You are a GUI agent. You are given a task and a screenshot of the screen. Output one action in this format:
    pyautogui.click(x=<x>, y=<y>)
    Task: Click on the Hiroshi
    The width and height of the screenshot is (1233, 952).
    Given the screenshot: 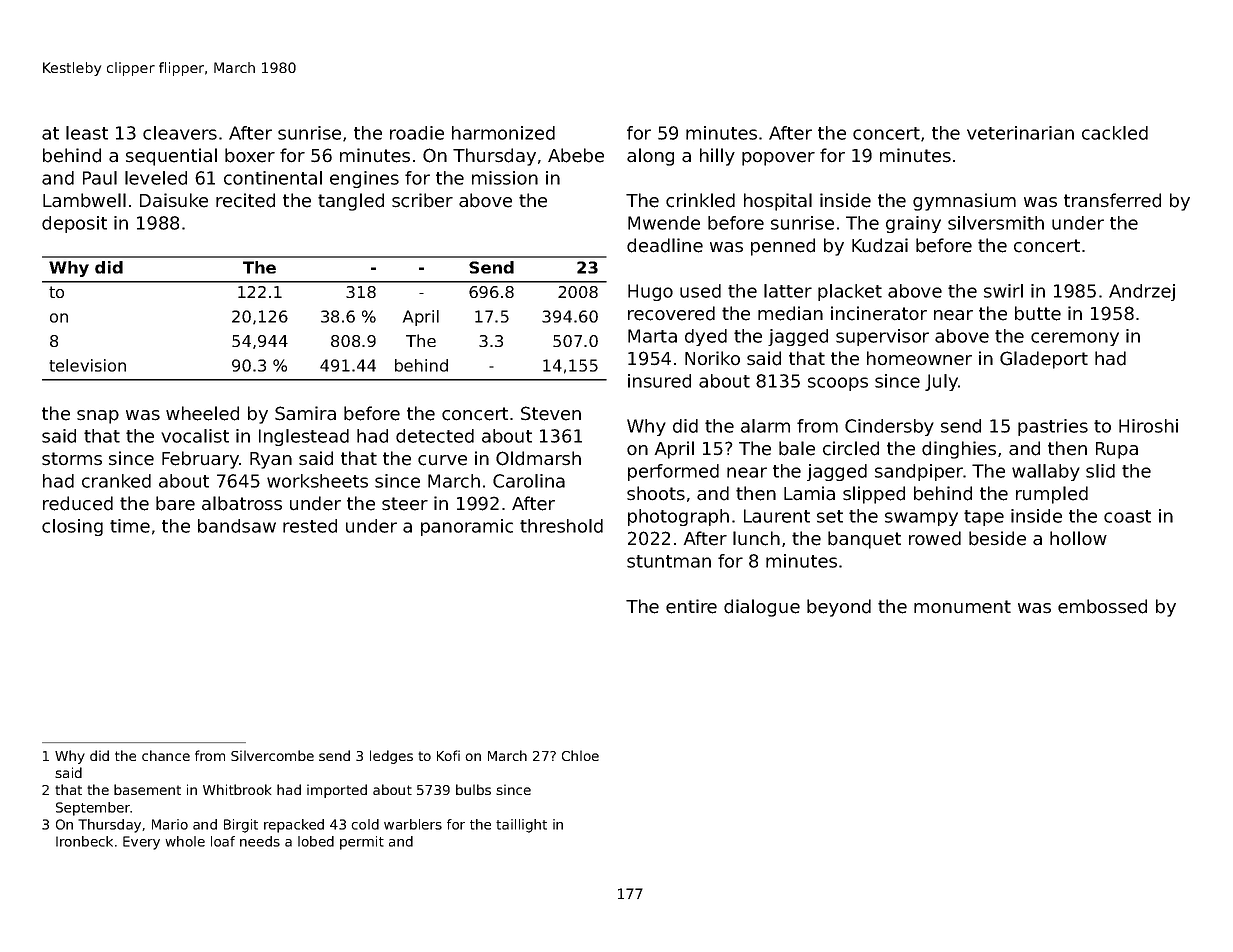 What is the action you would take?
    pyautogui.click(x=1148, y=426)
